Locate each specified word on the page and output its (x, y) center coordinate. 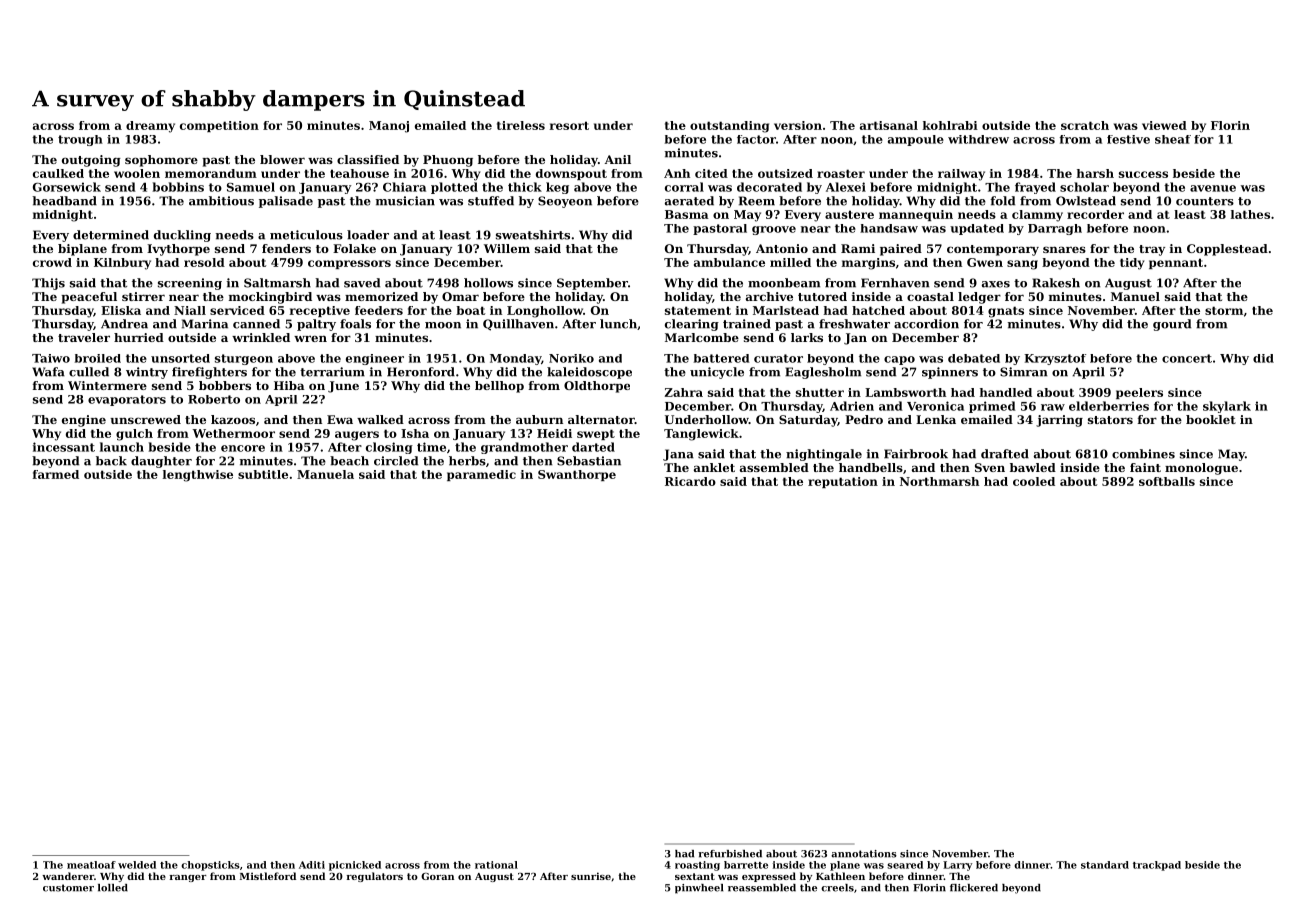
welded (137, 865)
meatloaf (91, 865)
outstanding (729, 127)
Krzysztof (1055, 359)
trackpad (1157, 866)
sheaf (1173, 139)
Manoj (389, 127)
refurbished (730, 854)
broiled (98, 358)
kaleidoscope (589, 373)
